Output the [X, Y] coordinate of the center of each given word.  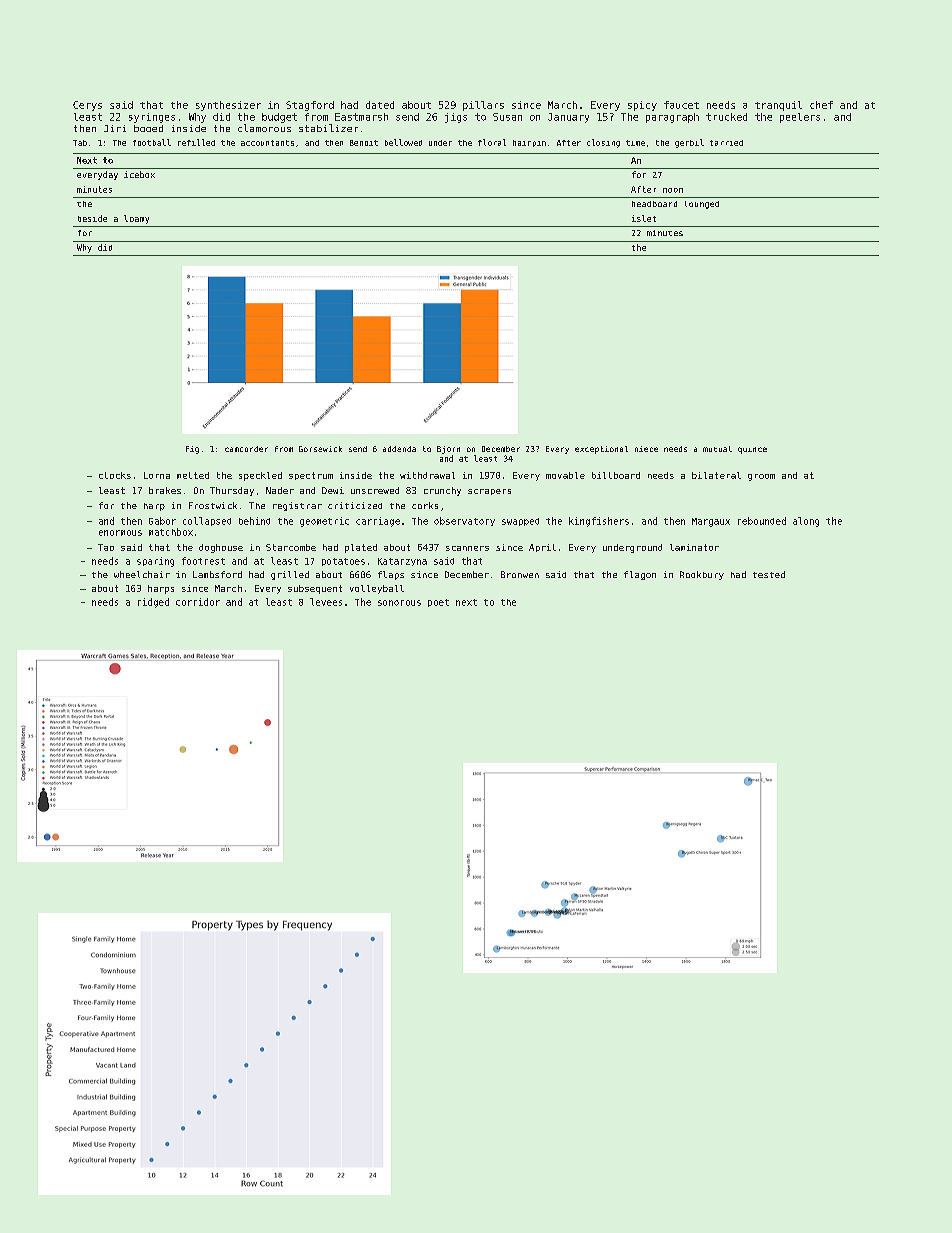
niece [646, 449]
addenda [399, 449]
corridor [198, 602]
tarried [726, 143]
